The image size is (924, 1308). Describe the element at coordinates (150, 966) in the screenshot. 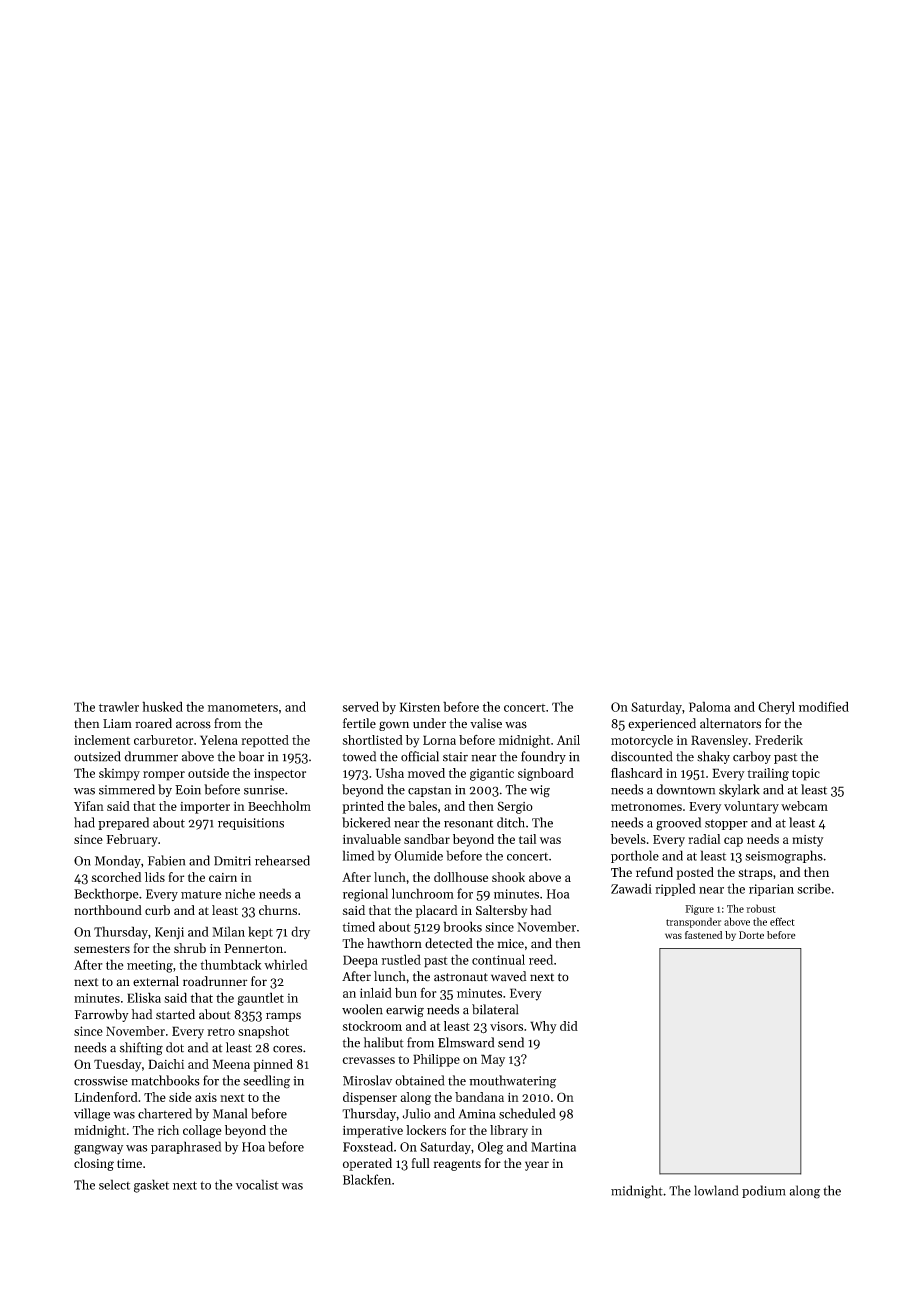

I see `meeting` at that location.
